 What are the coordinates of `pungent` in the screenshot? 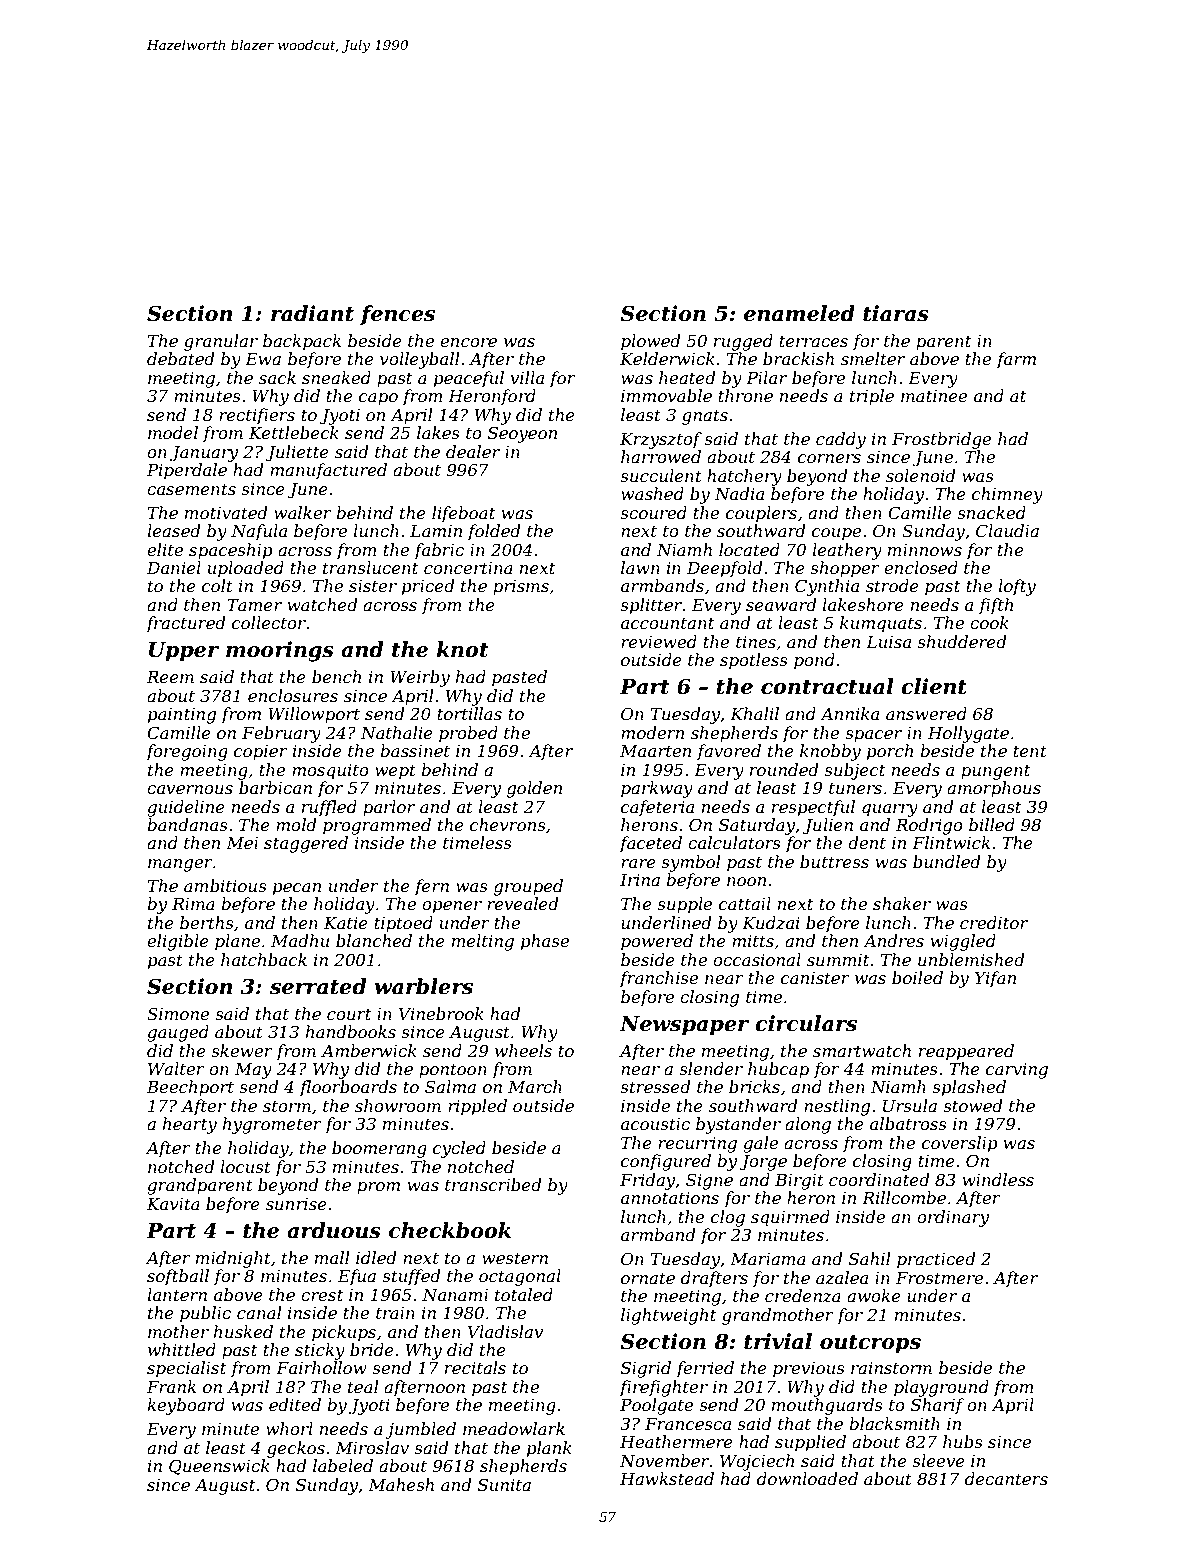 It's located at (995, 772).
